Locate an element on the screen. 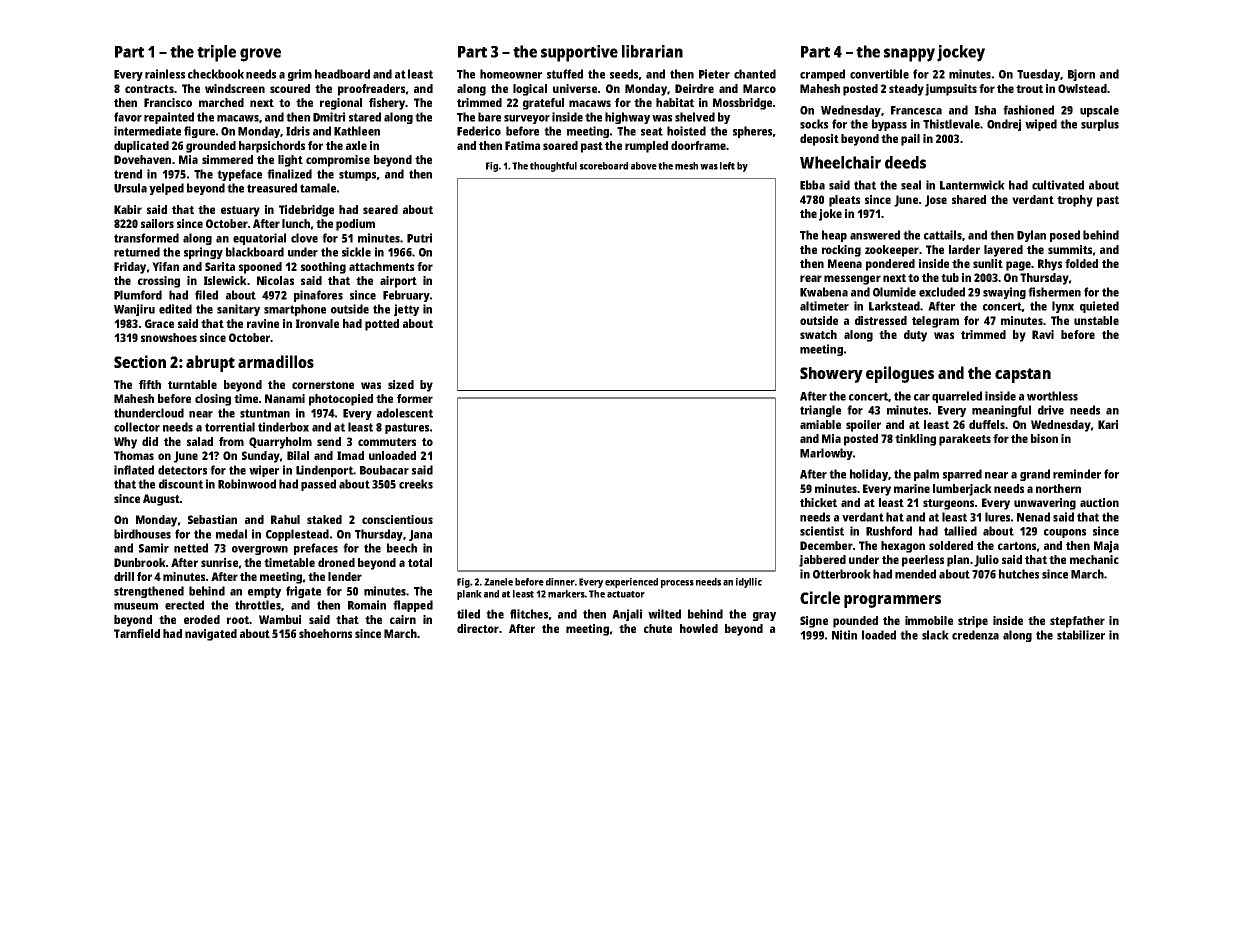 This screenshot has height=952, width=1233. tamale is located at coordinates (318, 188).
